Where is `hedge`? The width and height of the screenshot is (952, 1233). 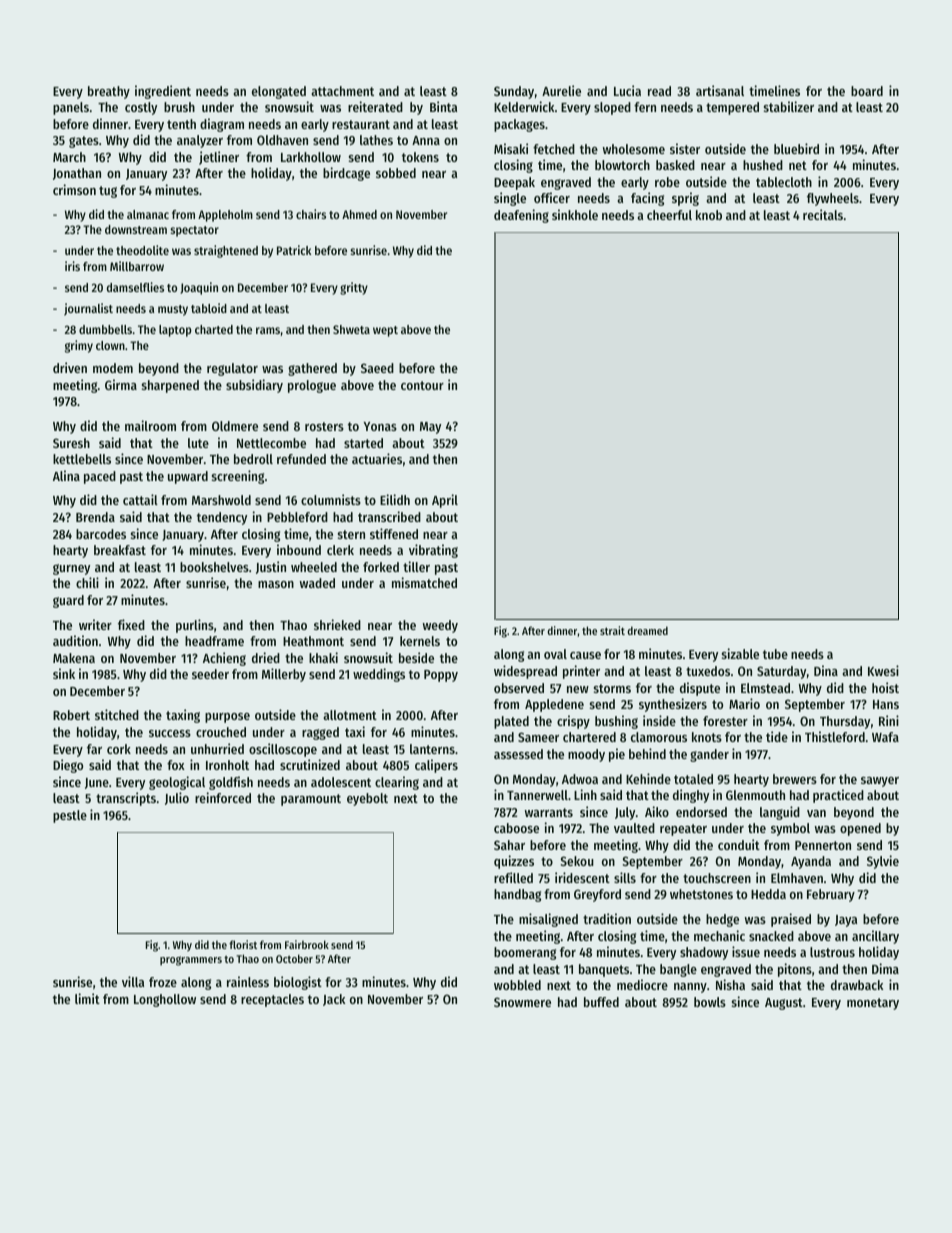
hedge is located at coordinates (722, 920).
